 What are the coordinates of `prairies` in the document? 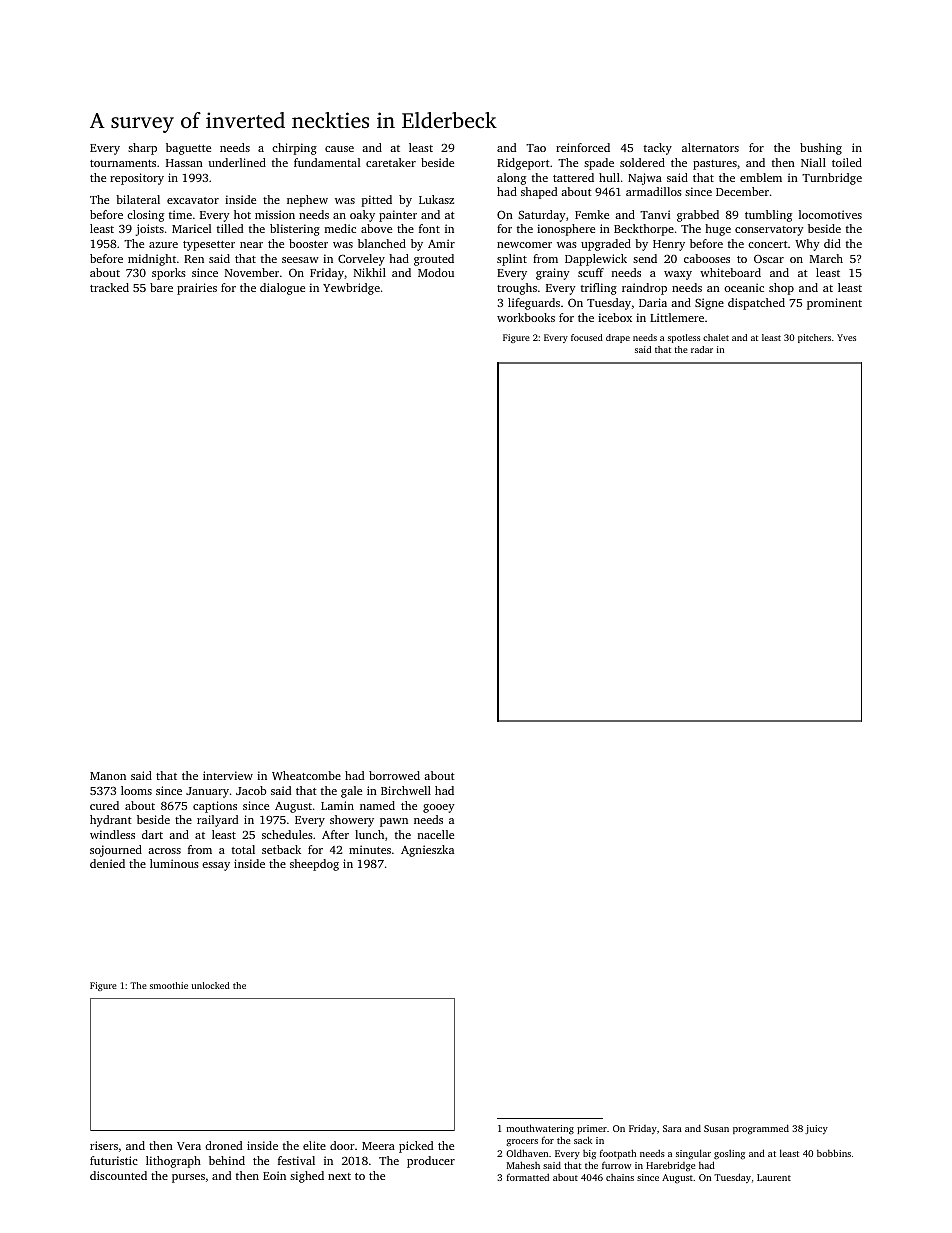 It's located at (197, 289).
